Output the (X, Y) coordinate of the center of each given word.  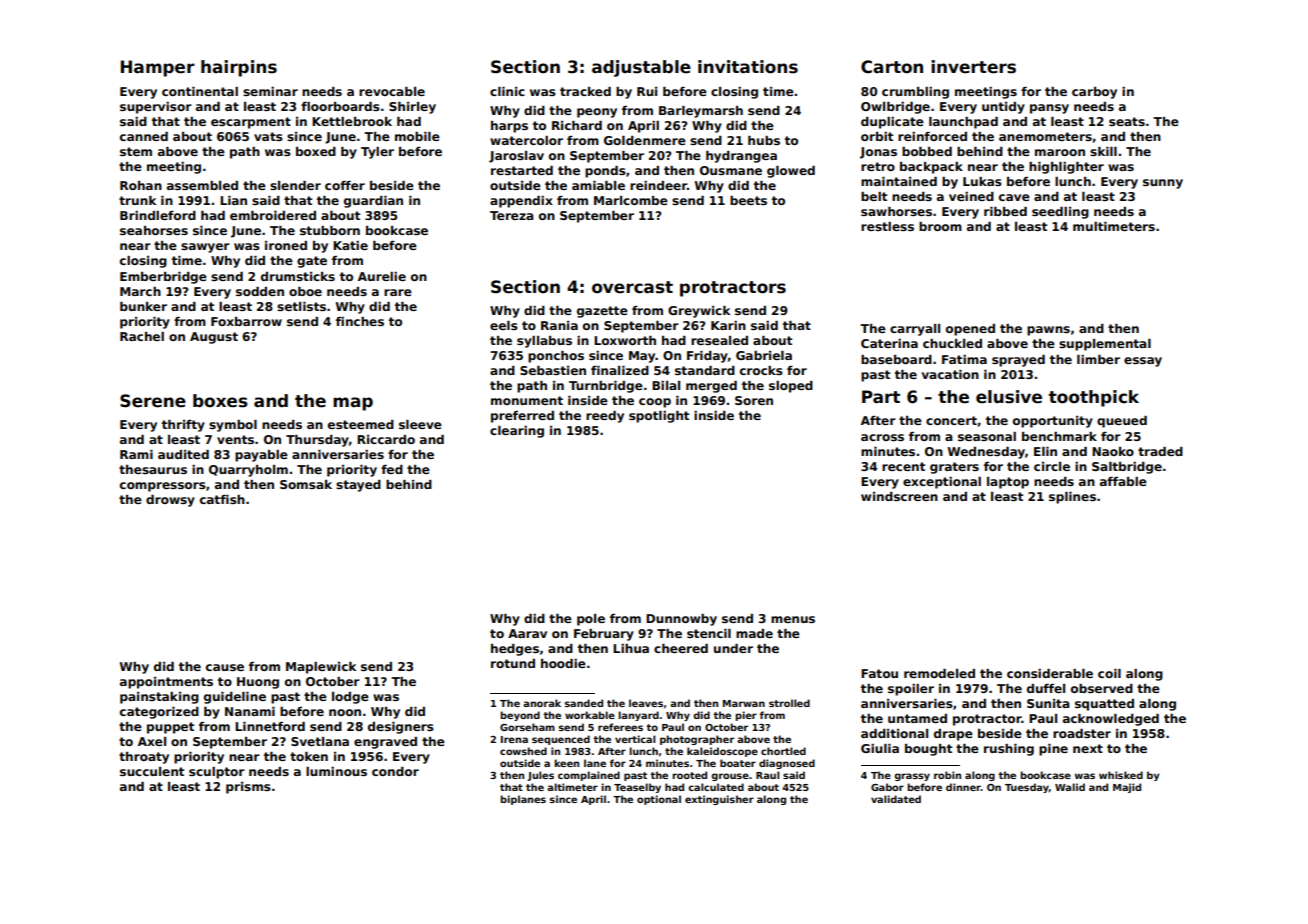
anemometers (1045, 136)
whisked (1121, 775)
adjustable (641, 68)
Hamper (158, 68)
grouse (730, 777)
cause (225, 667)
